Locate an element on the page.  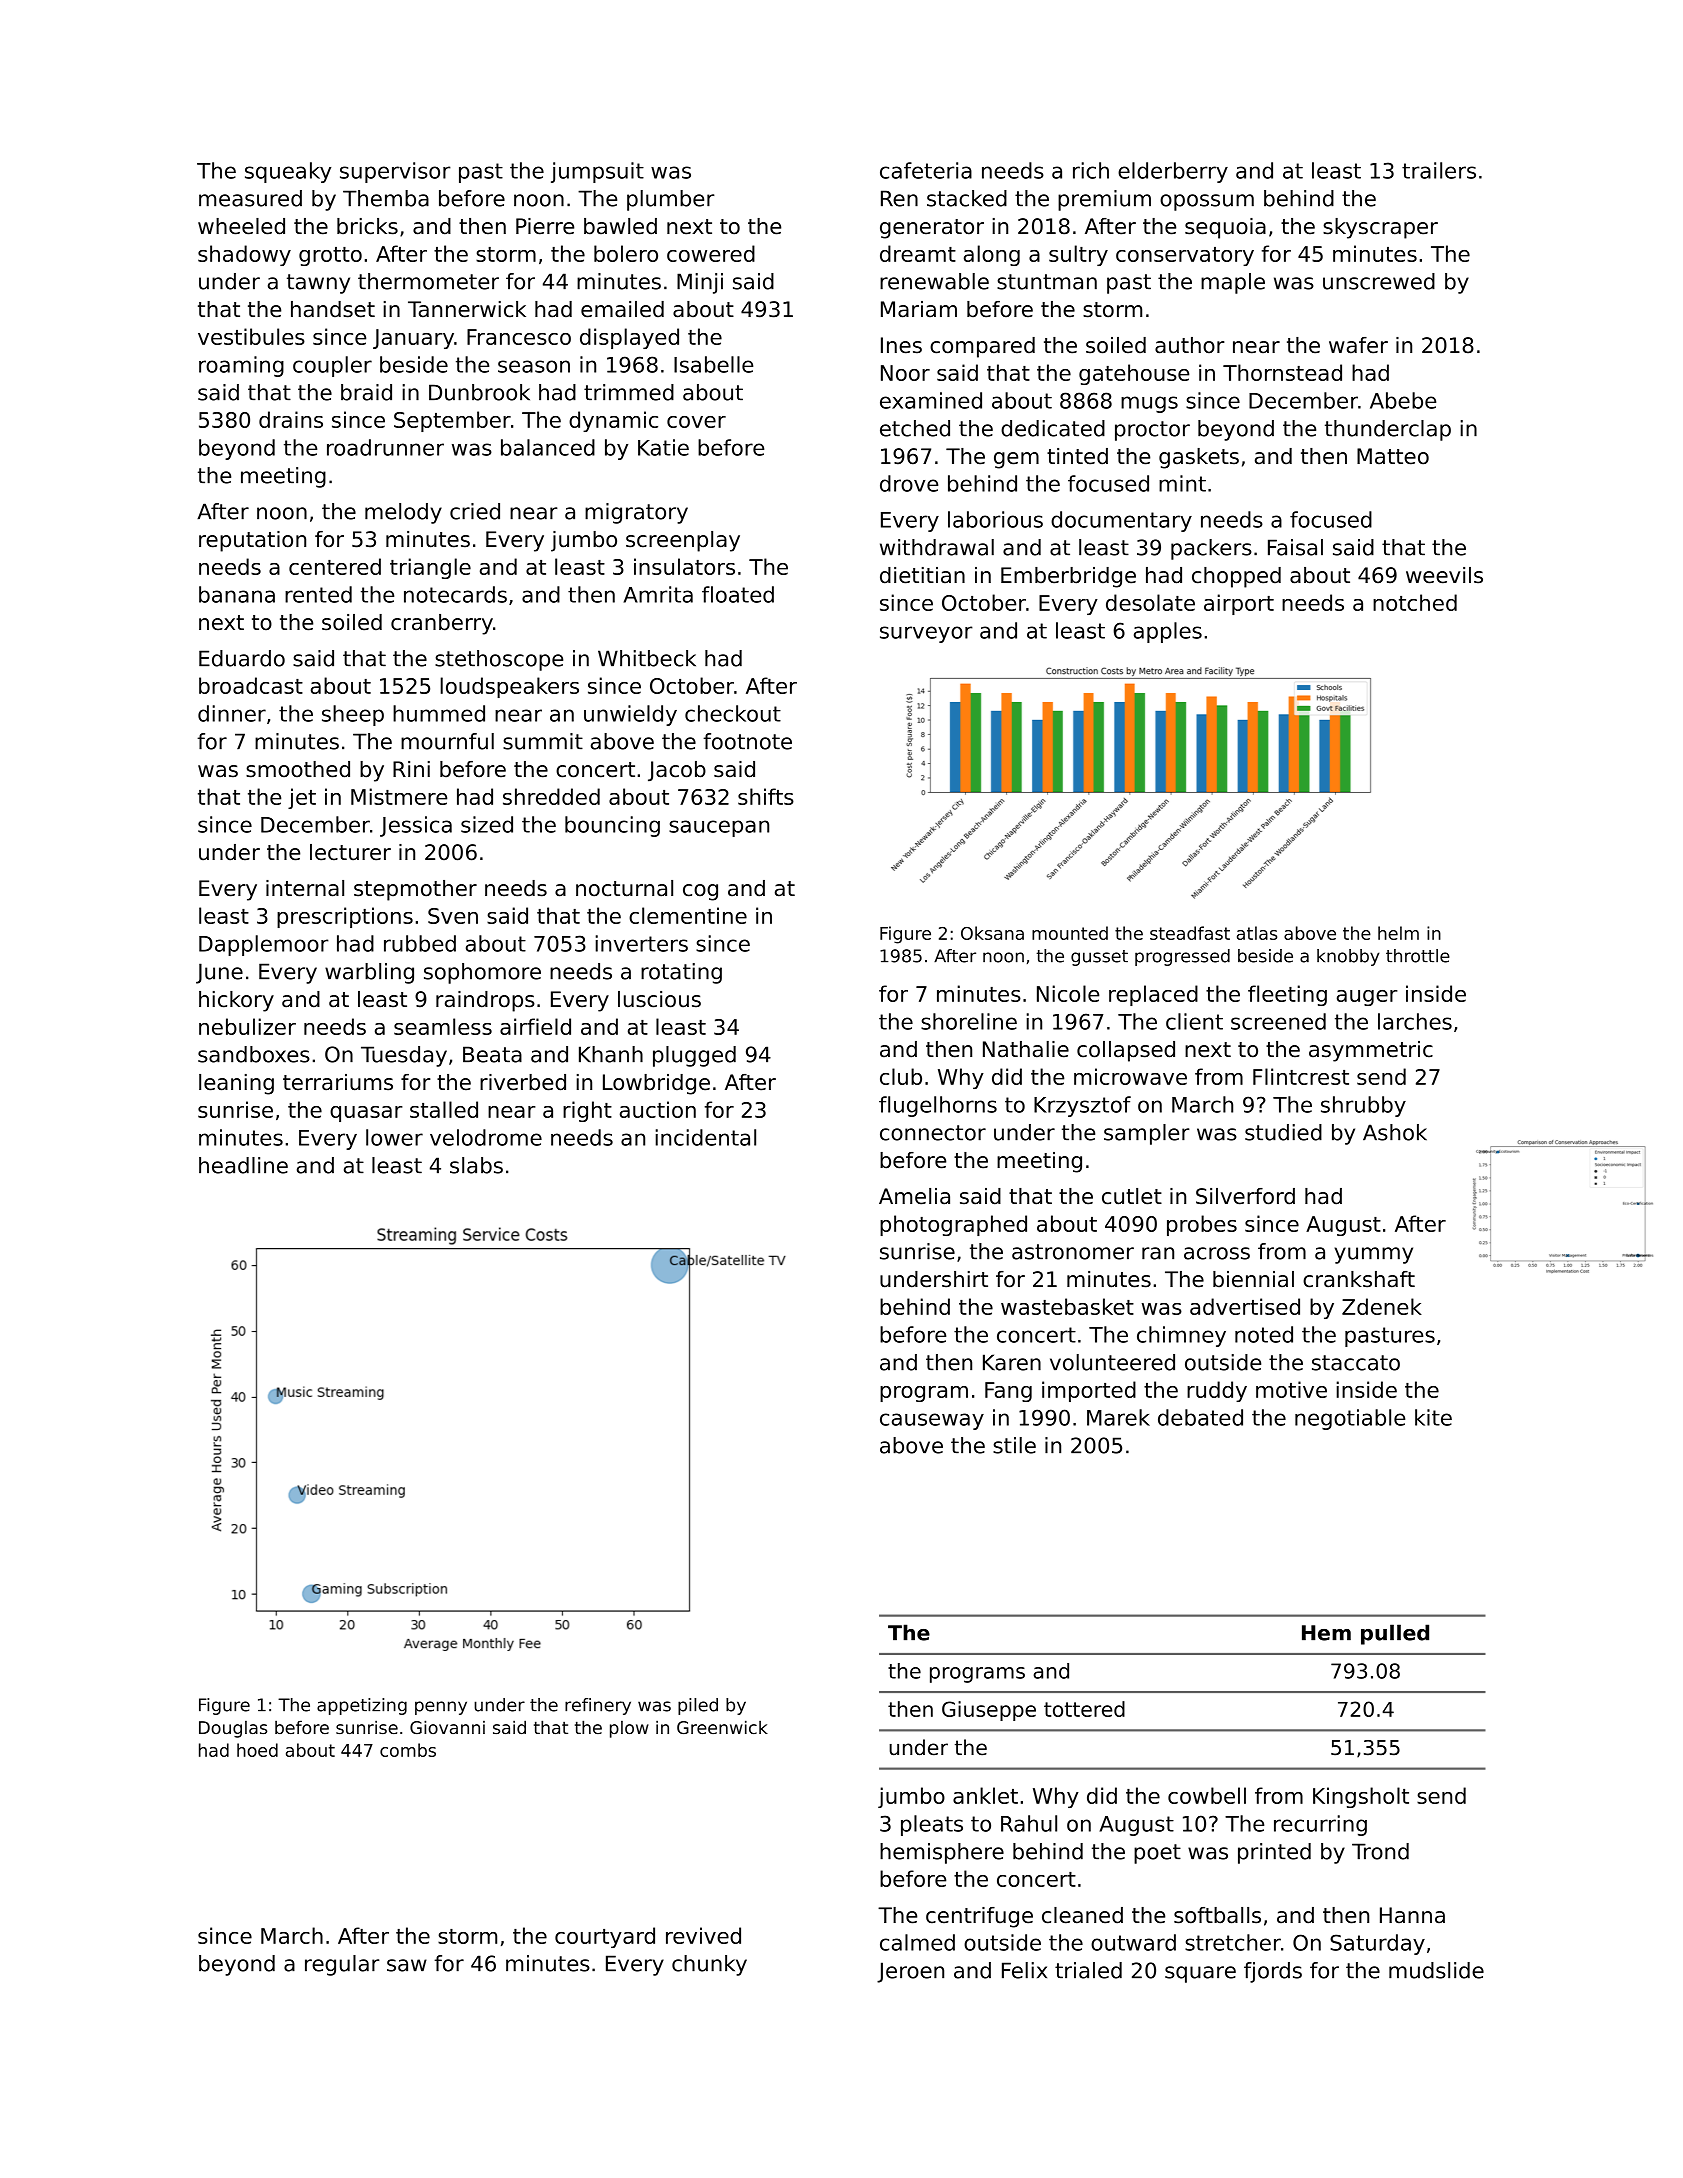
Abebe is located at coordinates (1403, 400).
